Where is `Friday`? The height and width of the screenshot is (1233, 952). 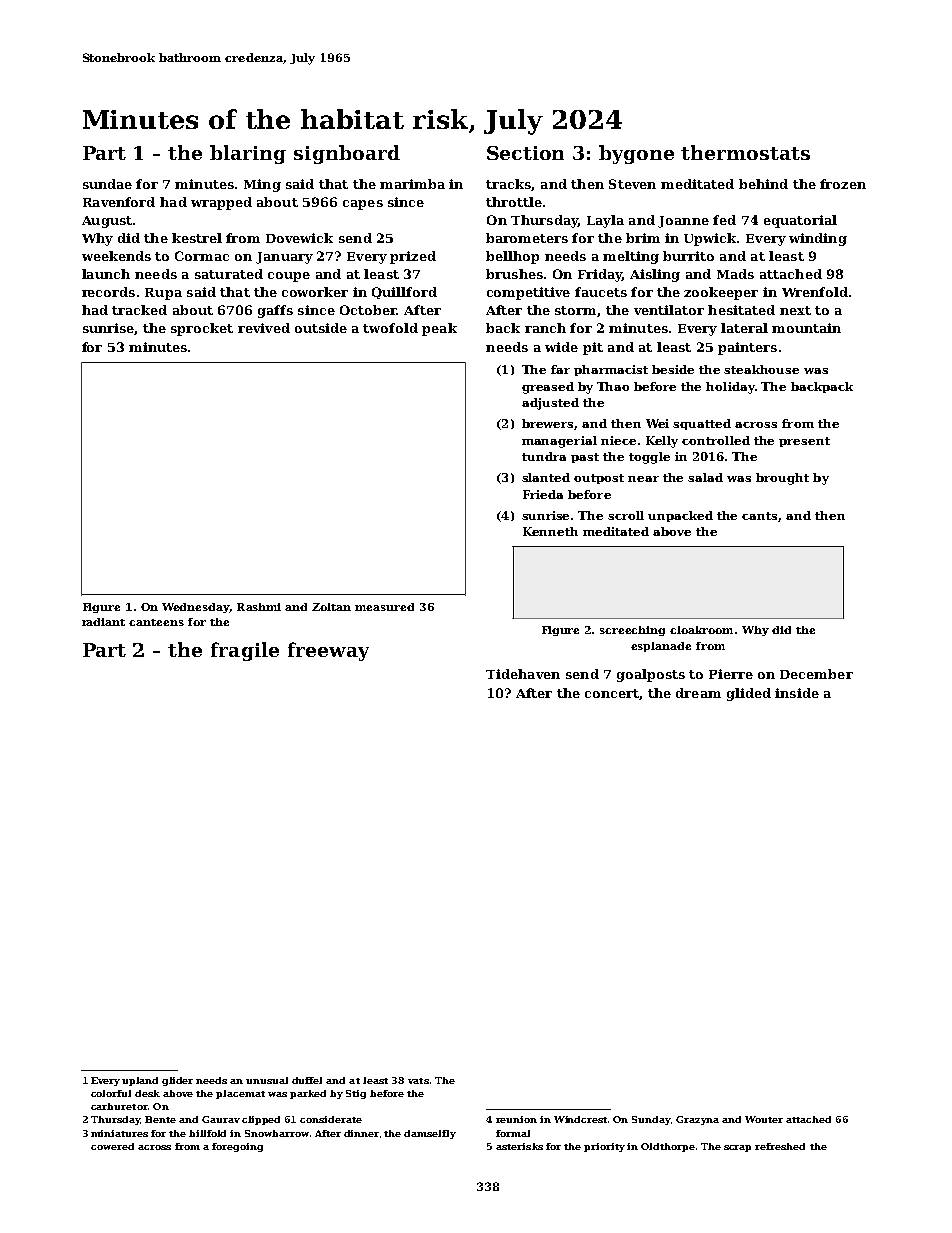
Friday is located at coordinates (600, 275).
